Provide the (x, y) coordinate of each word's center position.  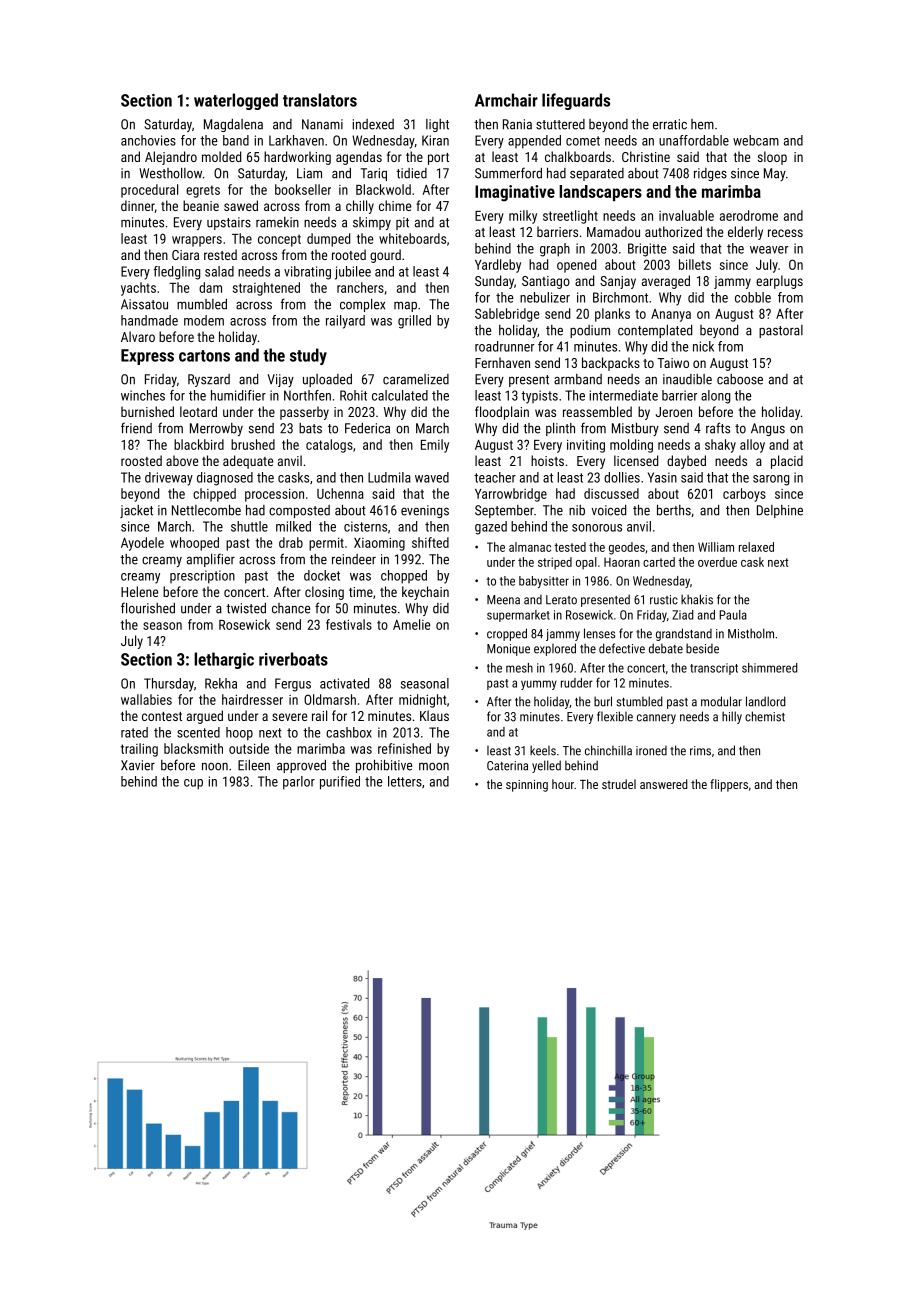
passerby (304, 413)
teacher (495, 477)
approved (301, 766)
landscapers (600, 193)
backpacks (611, 364)
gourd (385, 256)
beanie (201, 205)
